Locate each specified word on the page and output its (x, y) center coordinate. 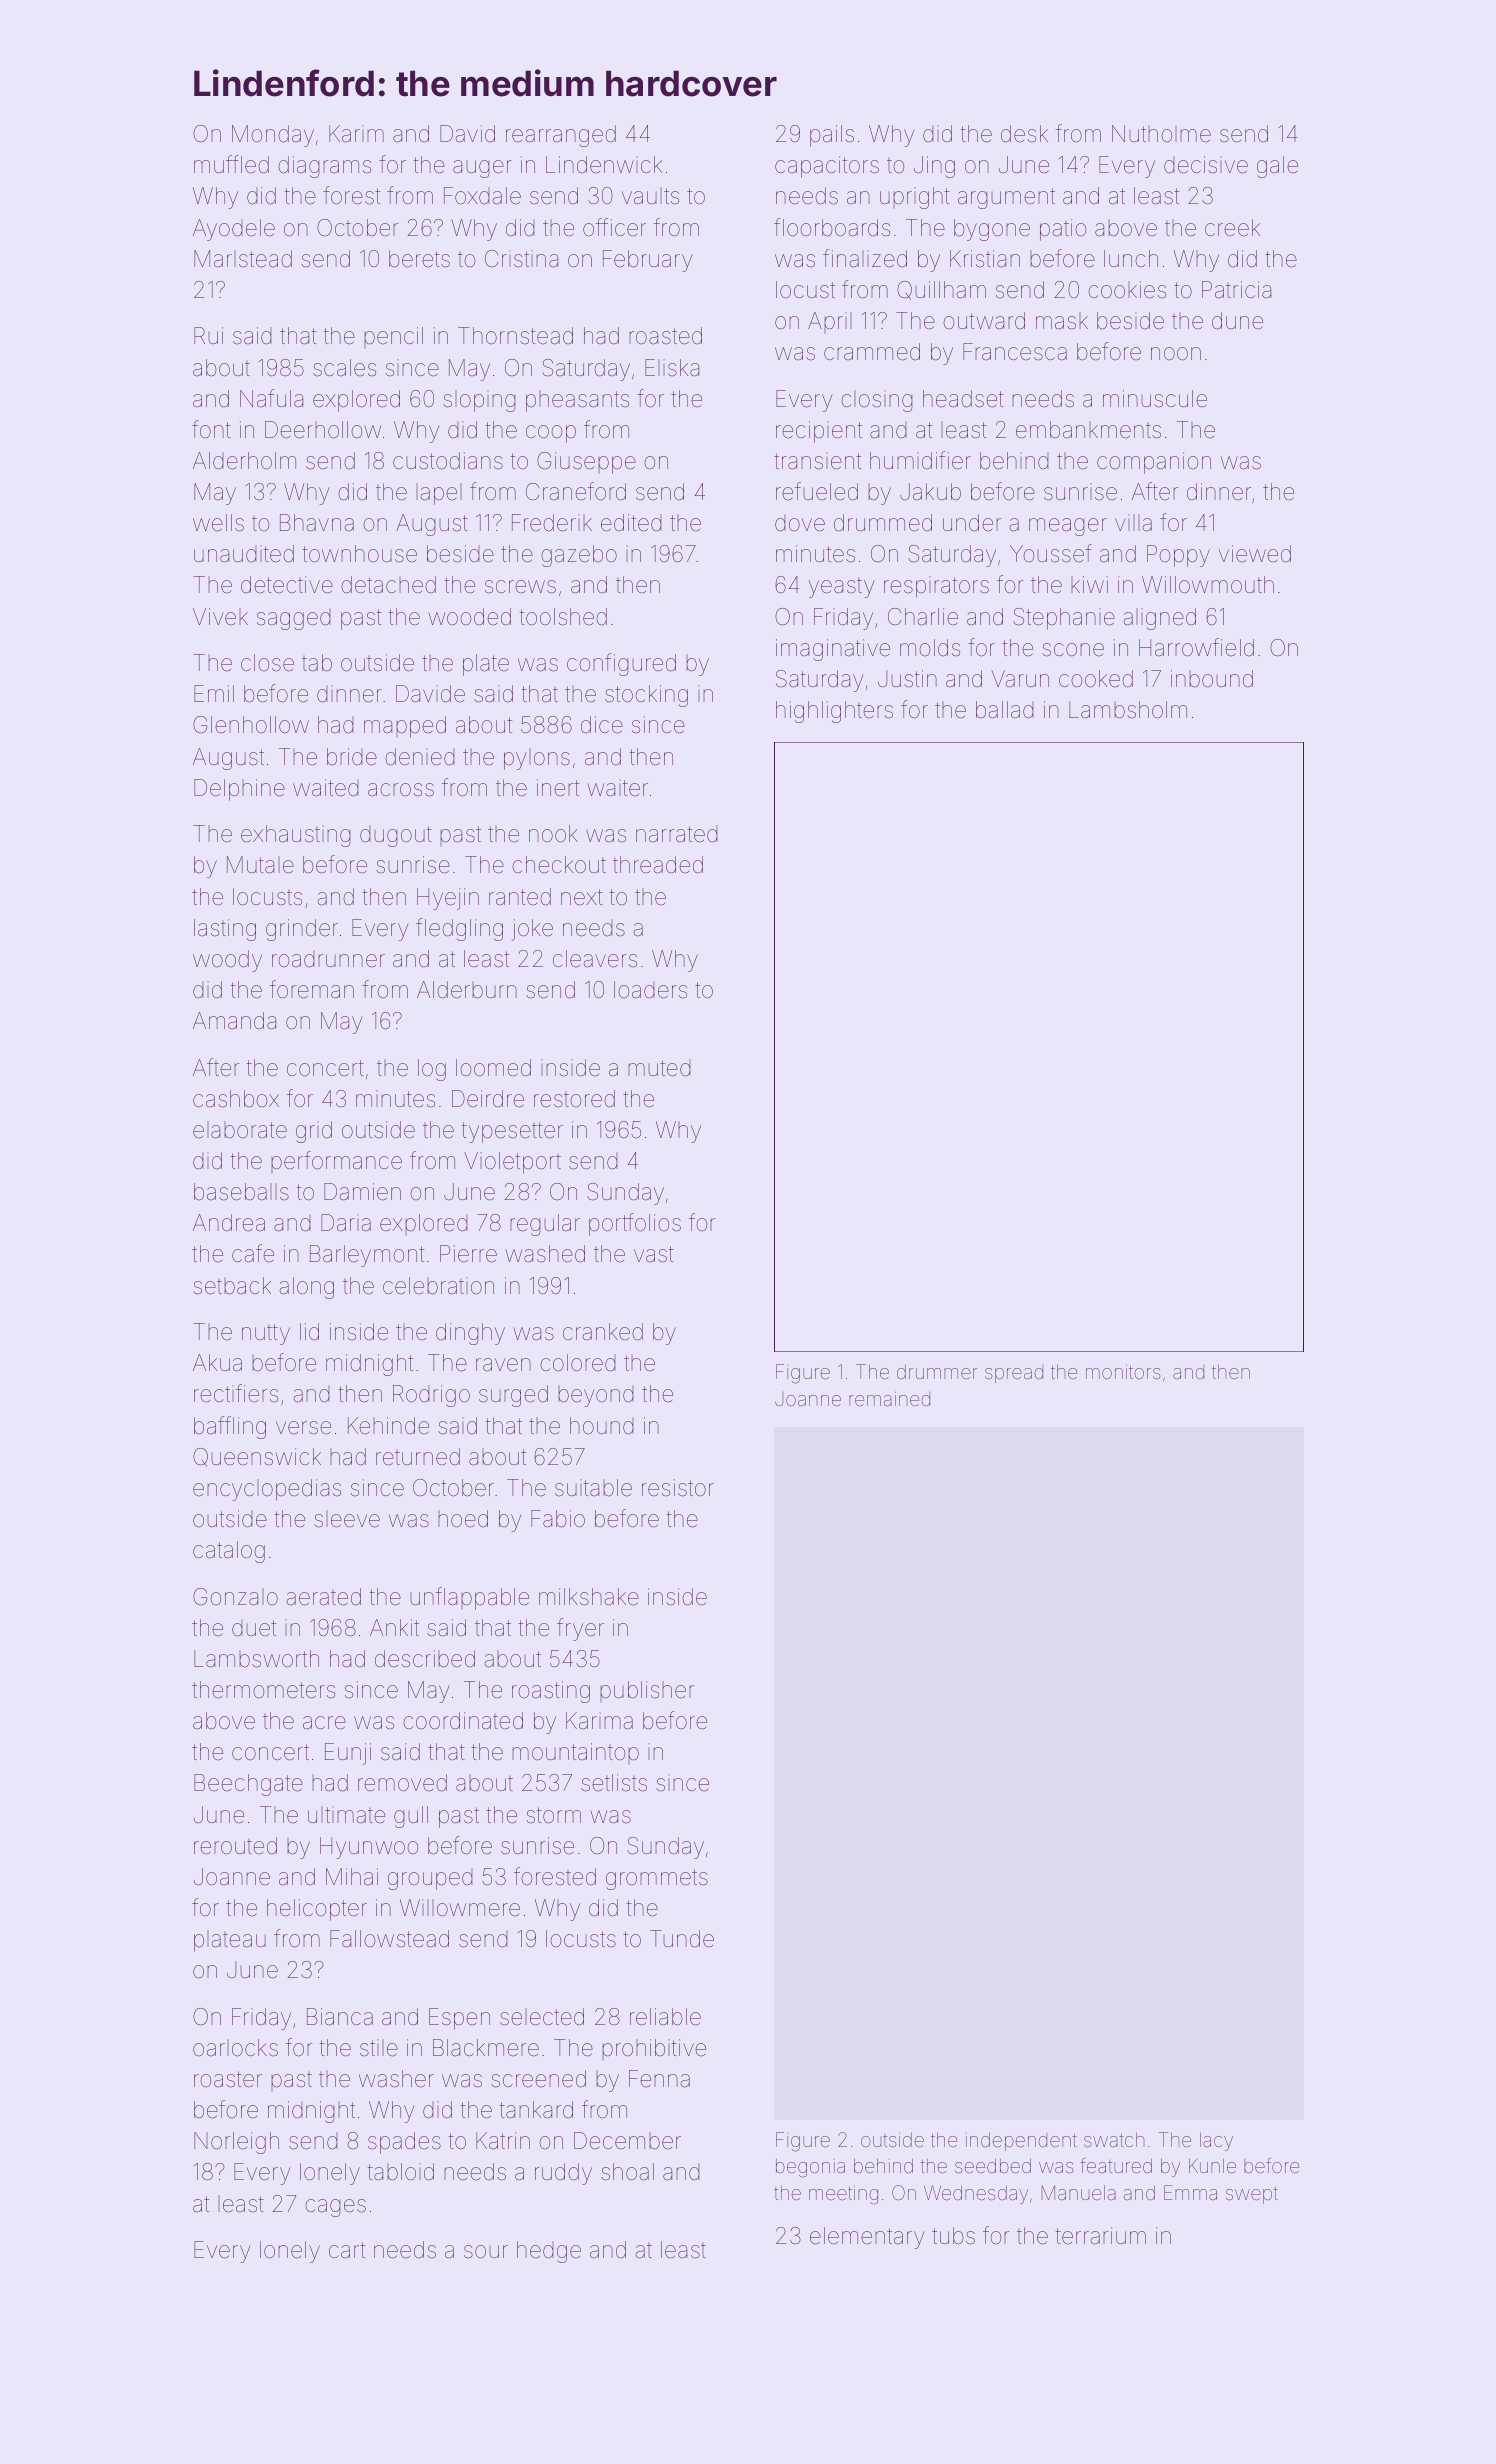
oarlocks (235, 2048)
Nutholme (1161, 134)
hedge (549, 2252)
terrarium (1101, 2236)
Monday (273, 136)
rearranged (561, 136)
